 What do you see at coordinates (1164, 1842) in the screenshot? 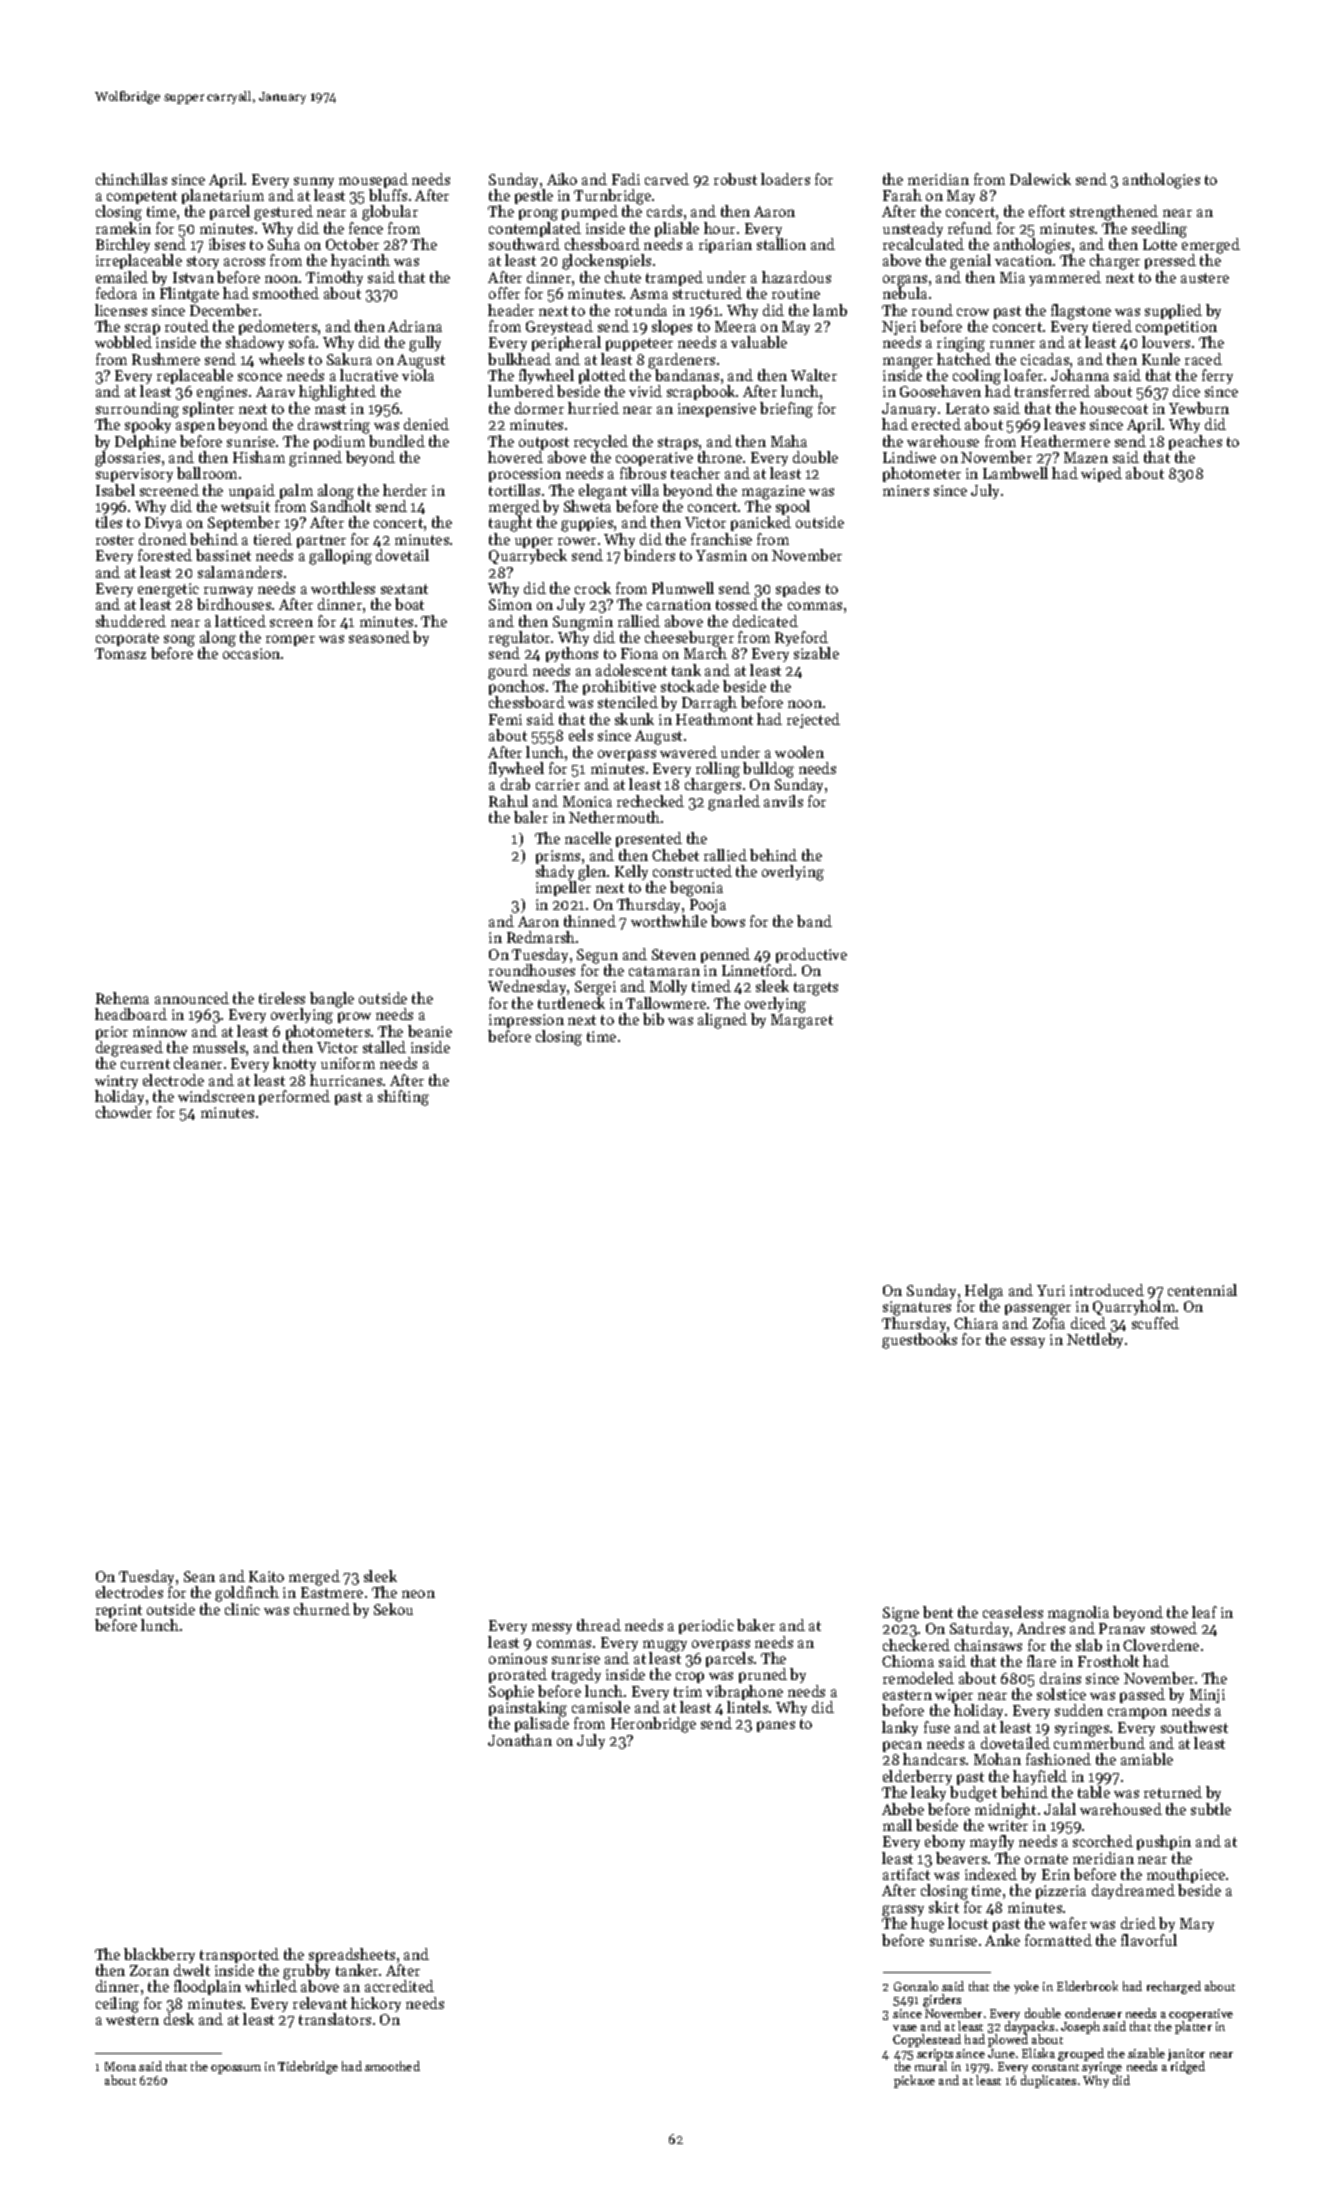
I see `pushpin` at bounding box center [1164, 1842].
